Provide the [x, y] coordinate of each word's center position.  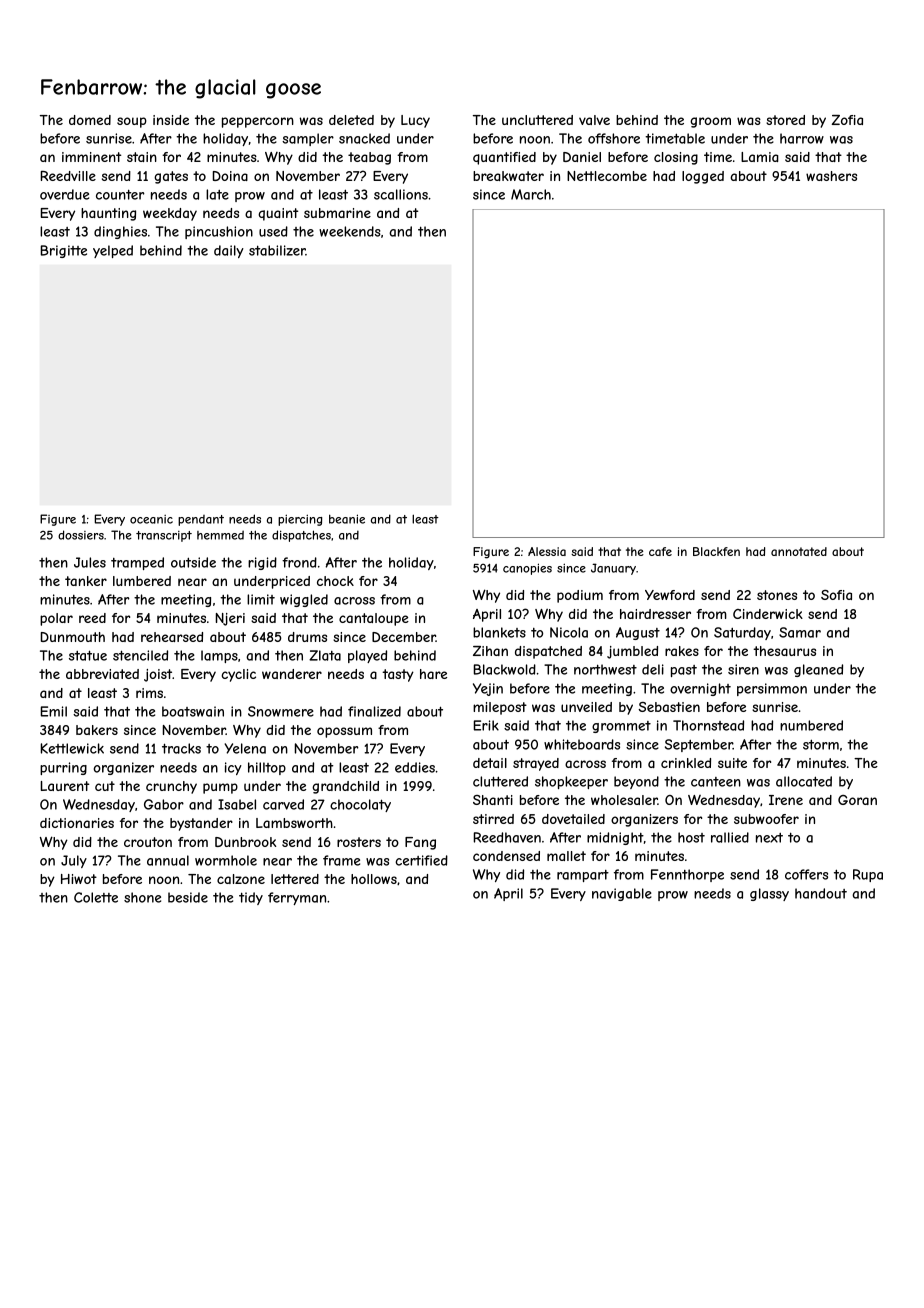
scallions [401, 194]
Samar [800, 632]
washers [831, 176]
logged [703, 177]
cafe [660, 551]
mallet [566, 856]
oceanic [151, 519]
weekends [350, 231]
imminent [91, 157]
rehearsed [172, 637]
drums [307, 637]
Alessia [547, 551]
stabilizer [277, 250]
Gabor [164, 804]
